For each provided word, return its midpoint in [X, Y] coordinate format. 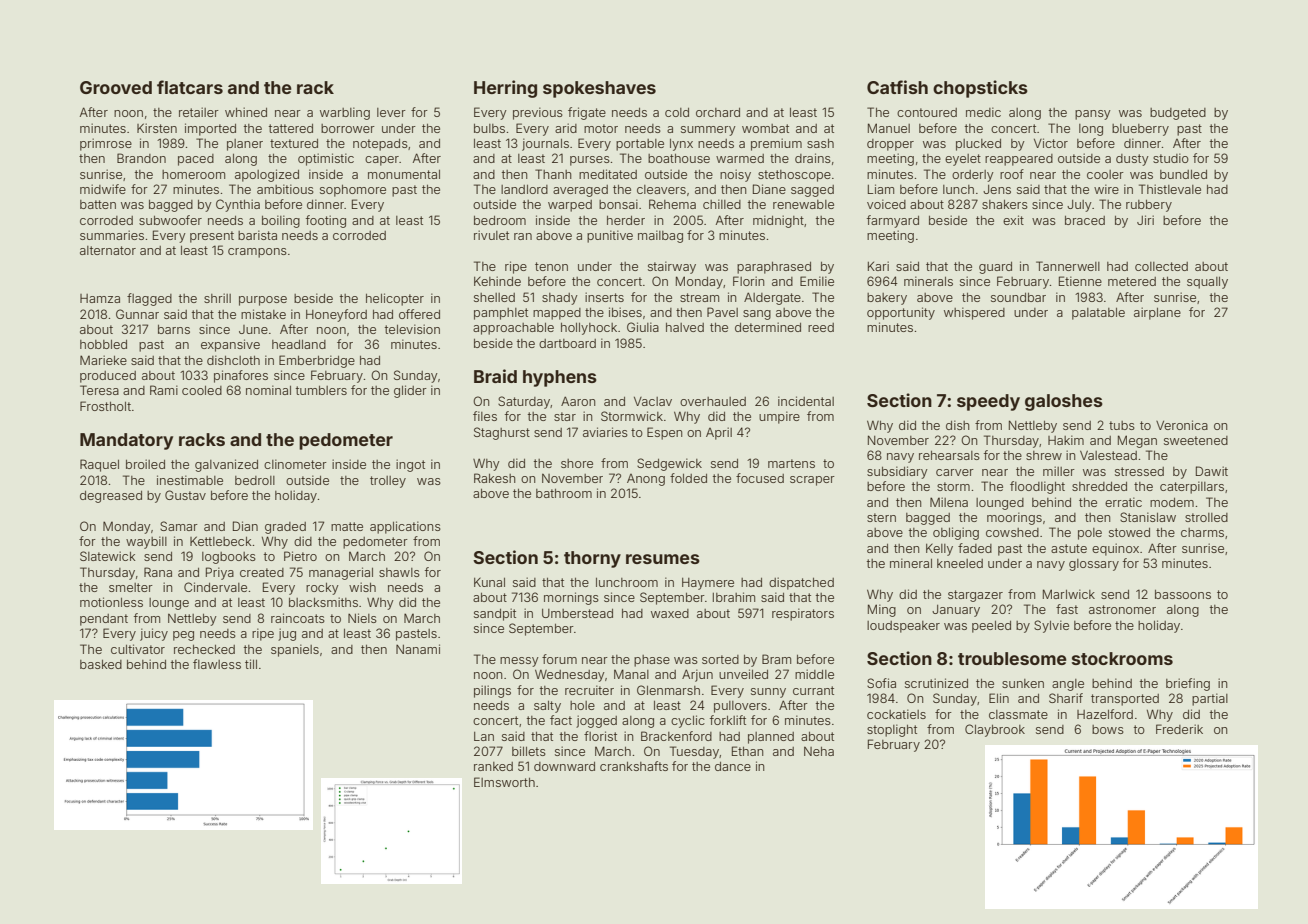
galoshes [1064, 402]
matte [347, 526]
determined [768, 327]
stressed [1139, 471]
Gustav [185, 495]
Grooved [116, 87]
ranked [493, 766]
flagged [149, 299]
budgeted [1178, 114]
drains [813, 158]
